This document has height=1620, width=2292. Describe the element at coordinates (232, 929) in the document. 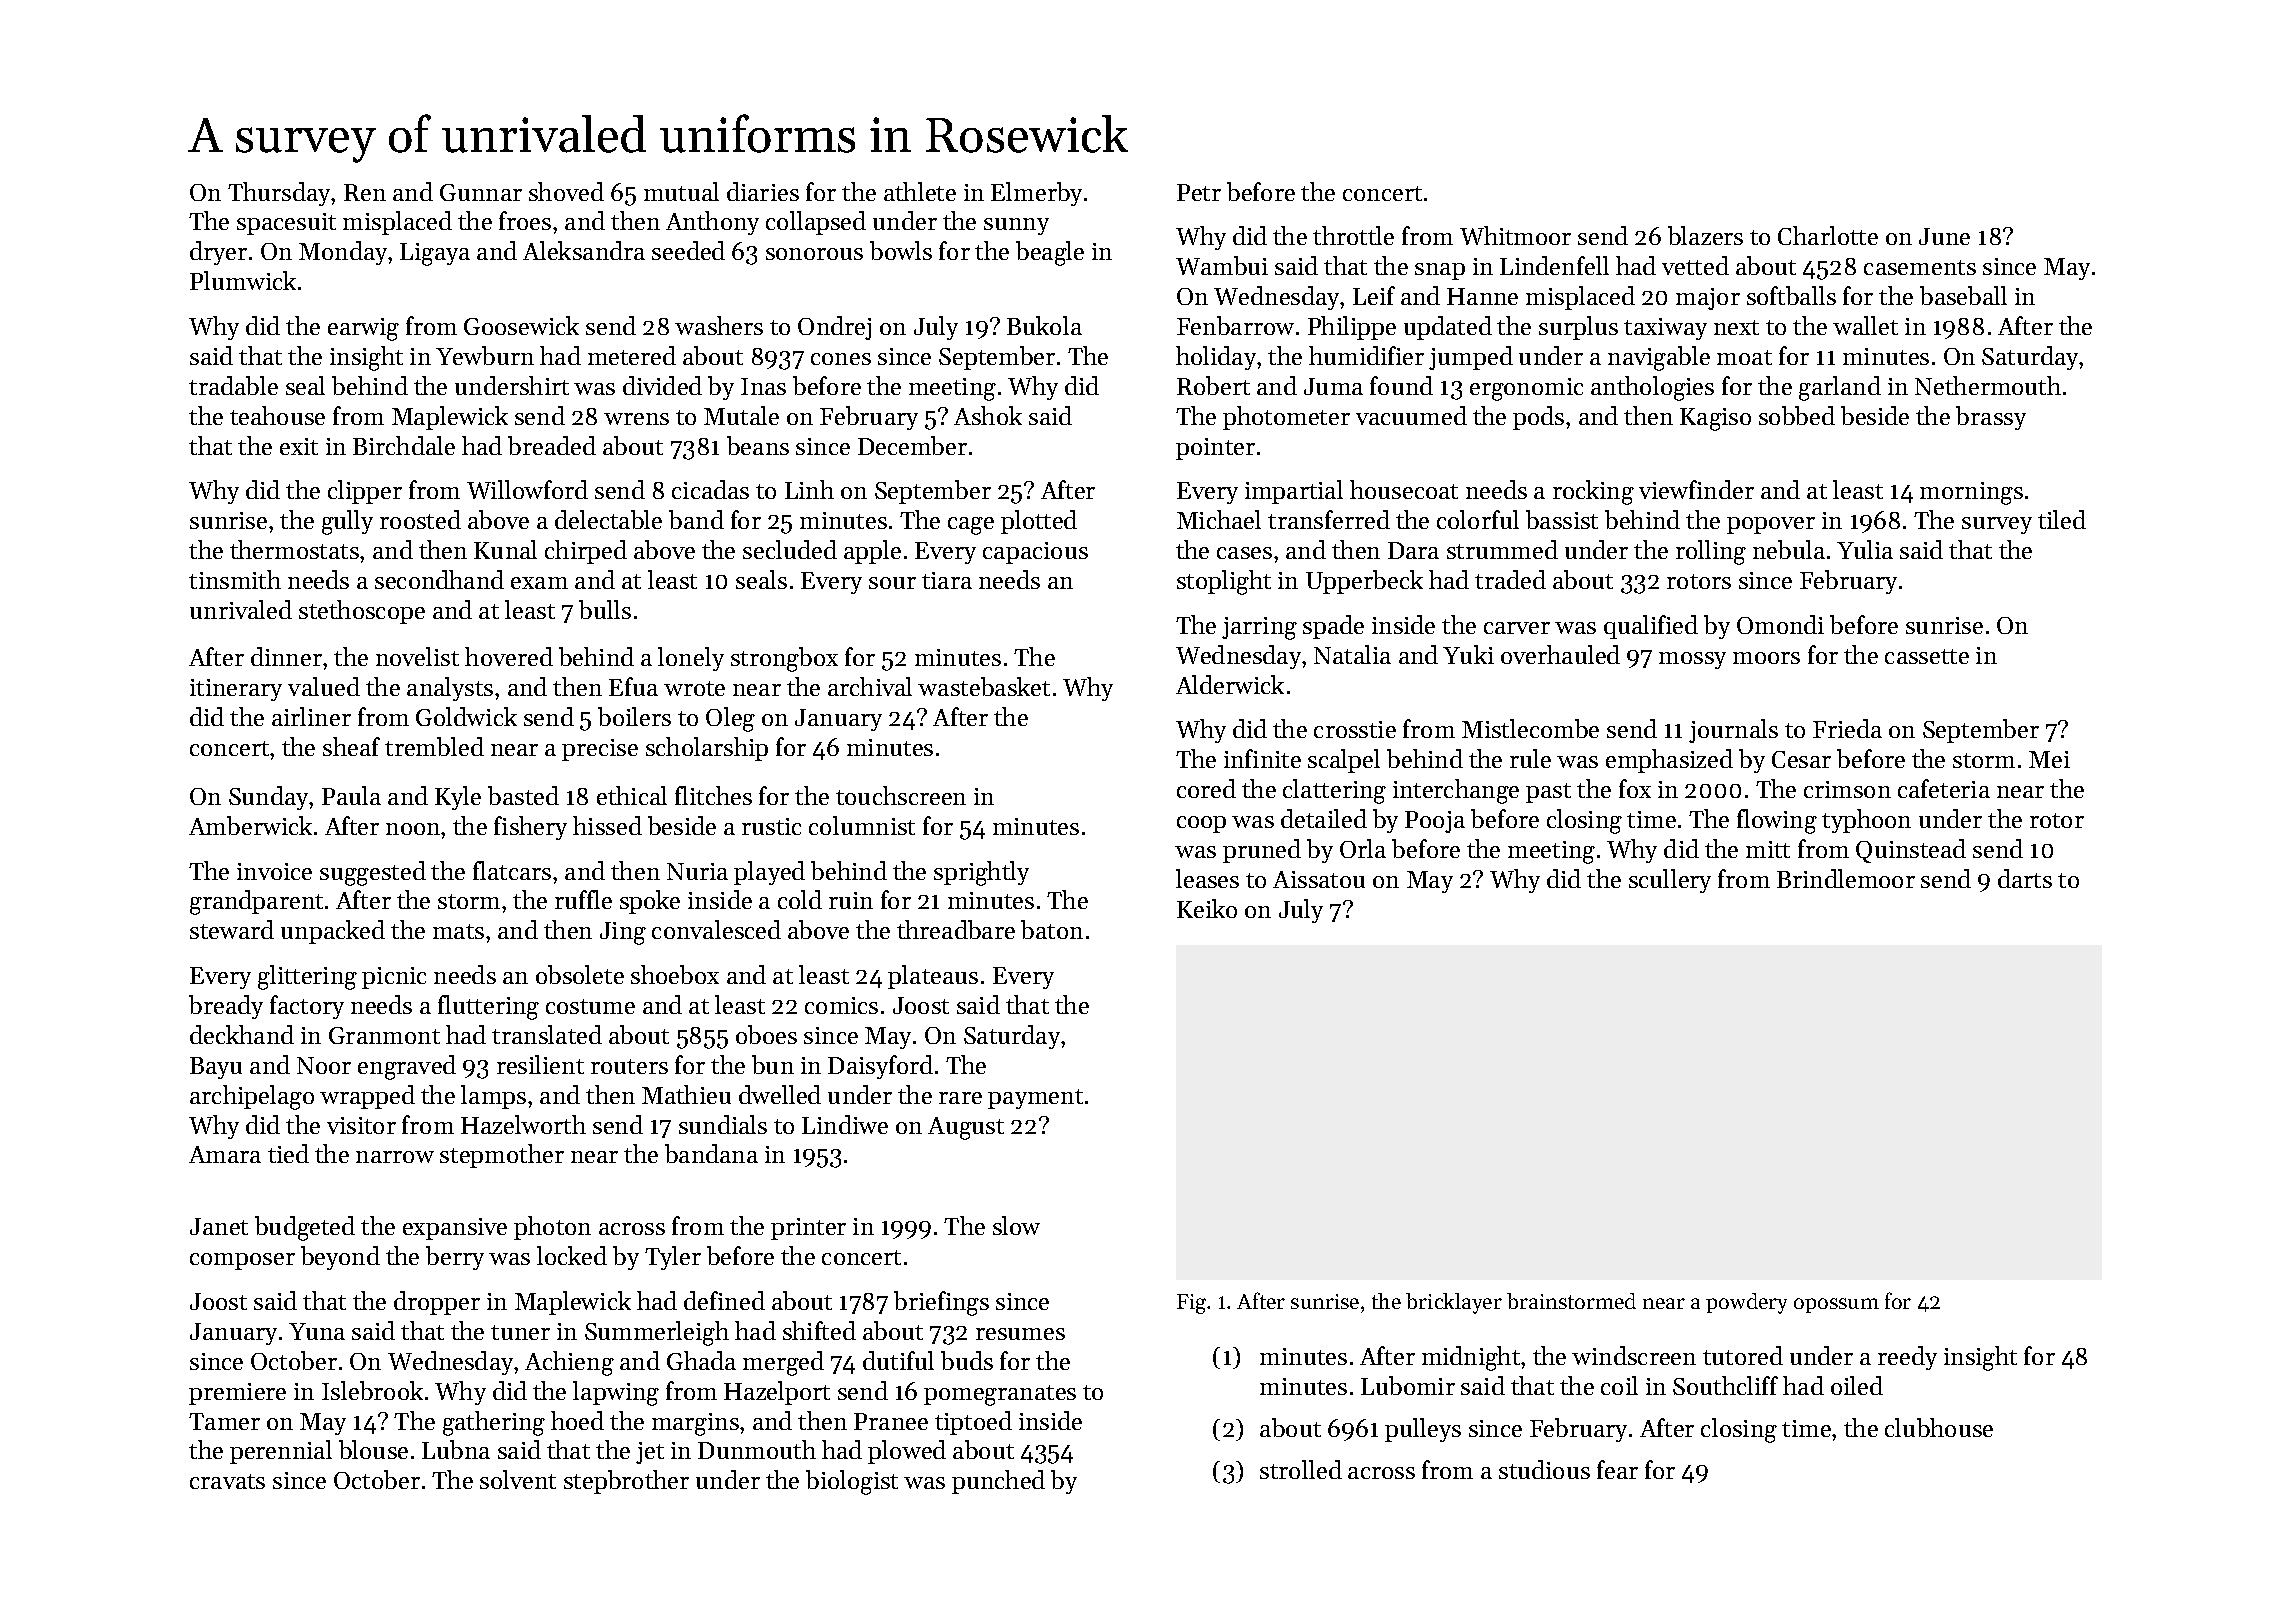

I see `steward` at that location.
